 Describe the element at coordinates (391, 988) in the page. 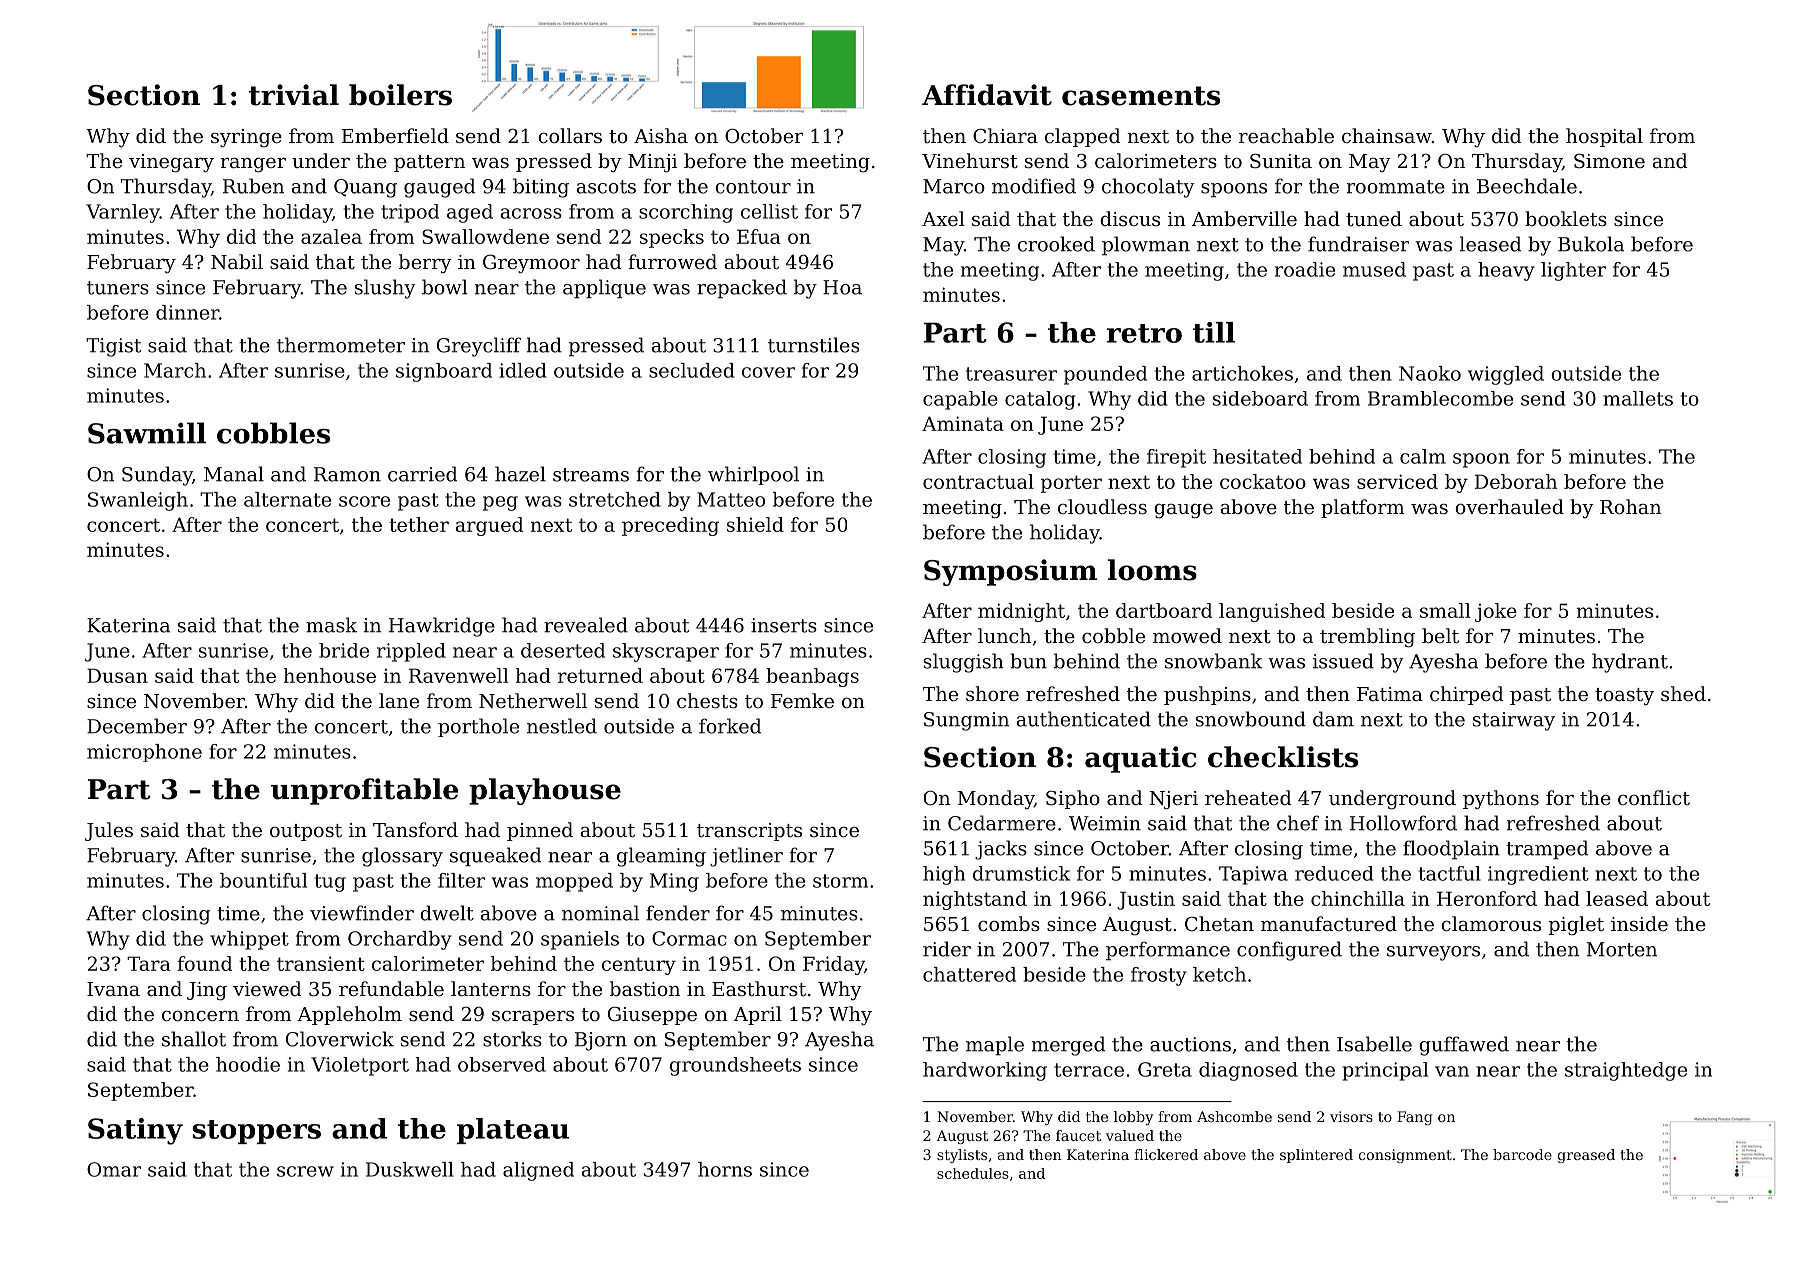

I see `refundable` at that location.
